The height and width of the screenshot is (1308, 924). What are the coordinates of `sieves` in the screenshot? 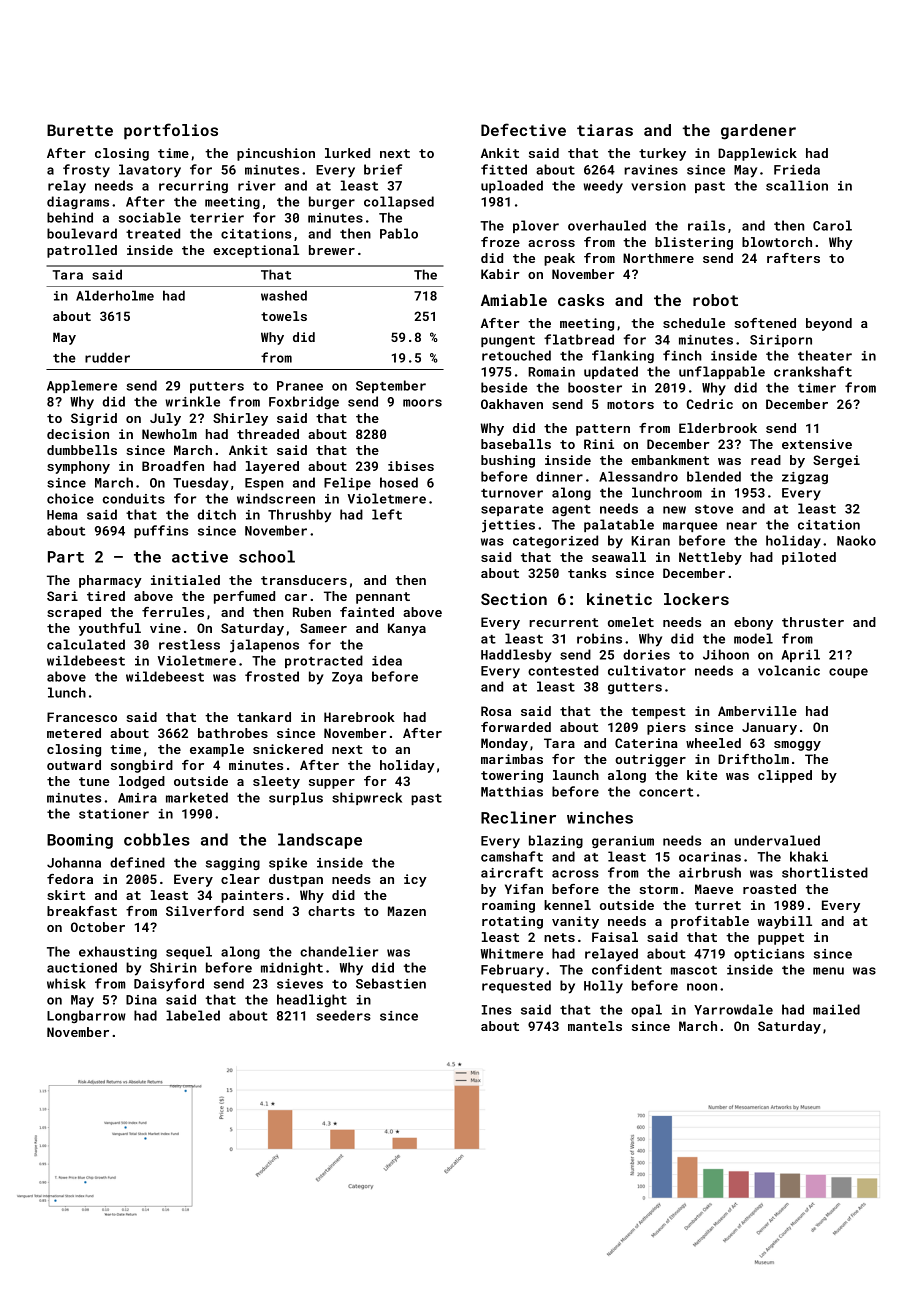 It's located at (300, 984).
